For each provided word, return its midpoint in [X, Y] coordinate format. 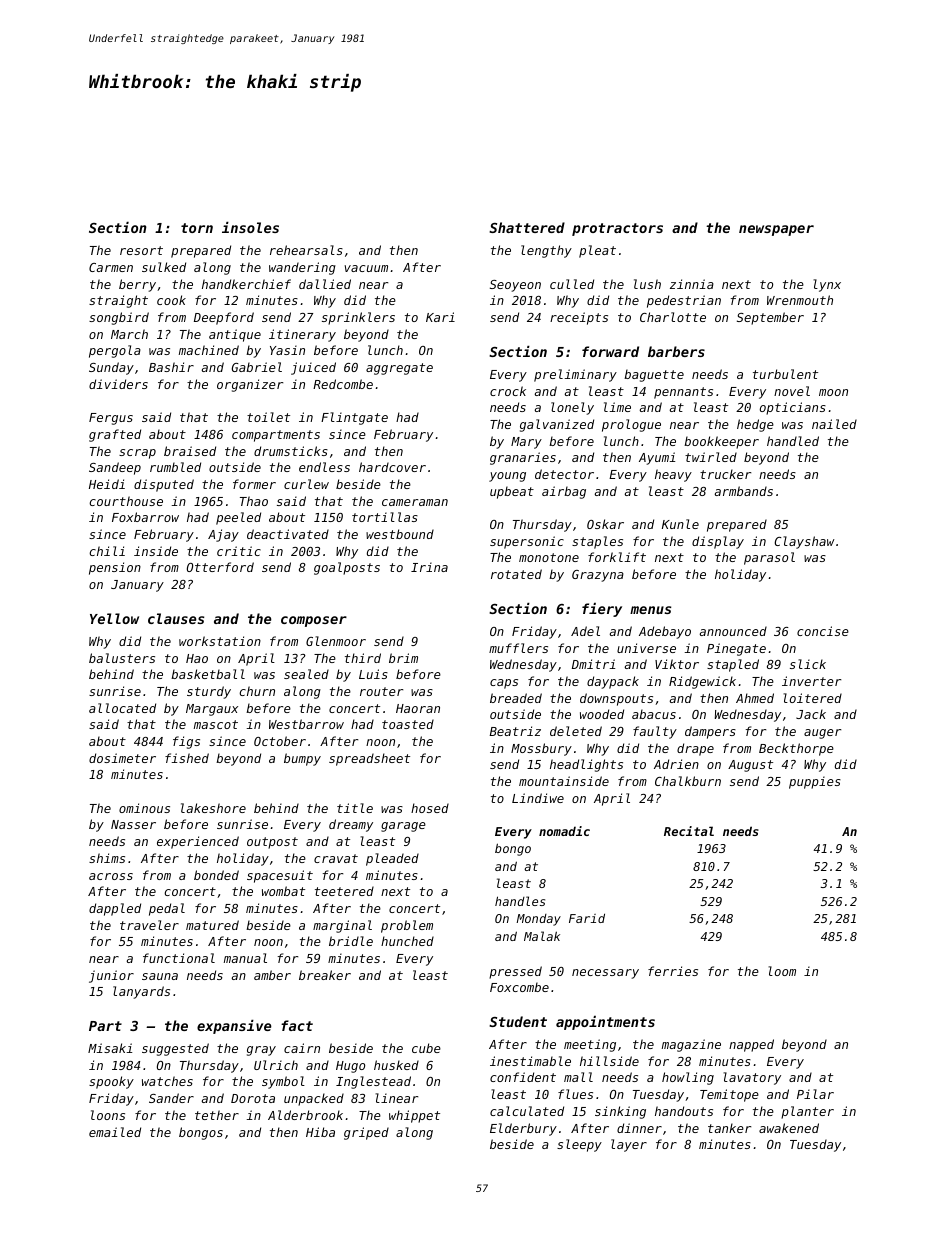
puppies [815, 782]
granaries [523, 458]
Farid [587, 918]
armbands [743, 491]
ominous [144, 808]
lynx [827, 285]
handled [793, 441]
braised [190, 451]
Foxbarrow [145, 517]
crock [508, 391]
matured [212, 925]
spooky [111, 1082]
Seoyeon [515, 286]
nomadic [564, 831]
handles [520, 901]
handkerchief [246, 284]
